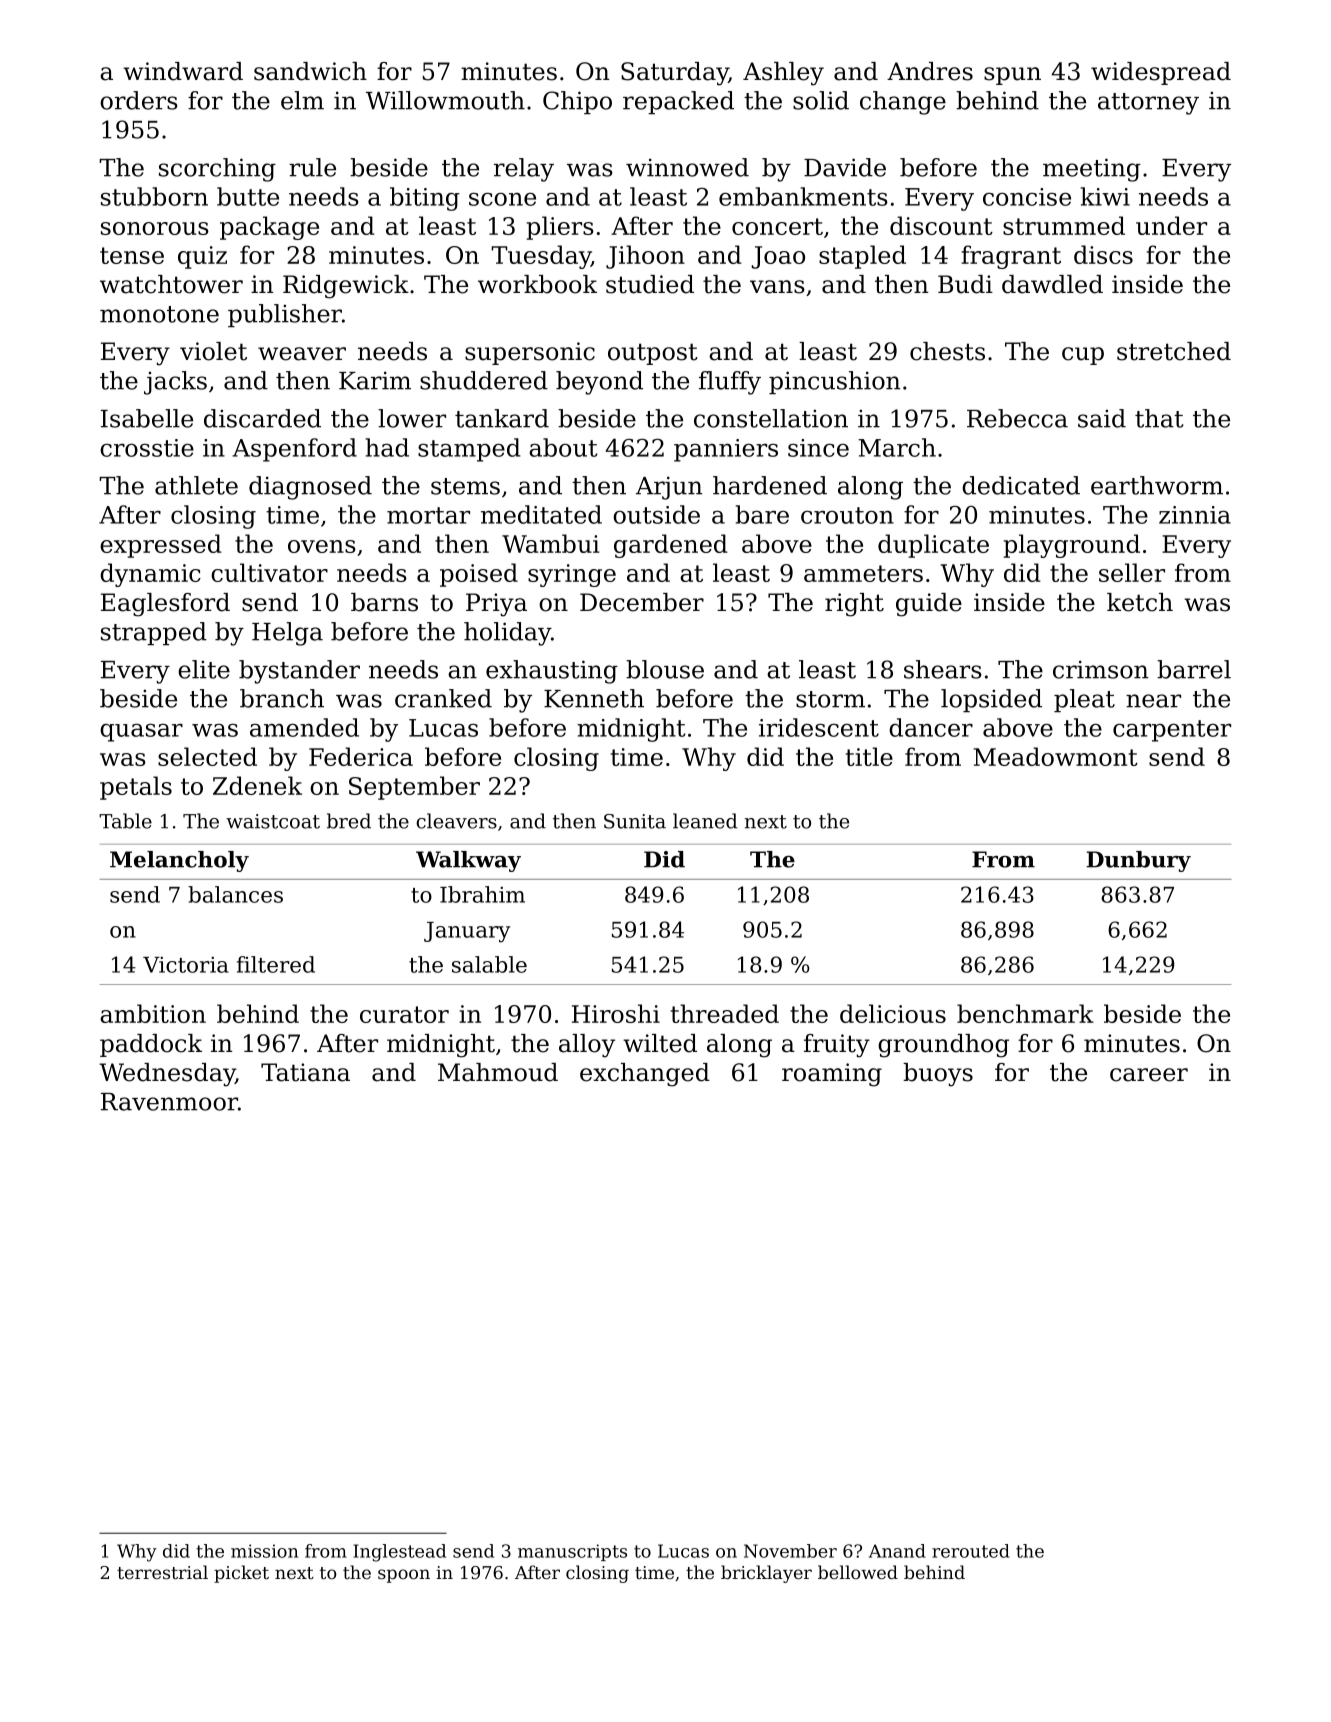  Describe the element at coordinates (1103, 254) in the page. I see `discs` at that location.
